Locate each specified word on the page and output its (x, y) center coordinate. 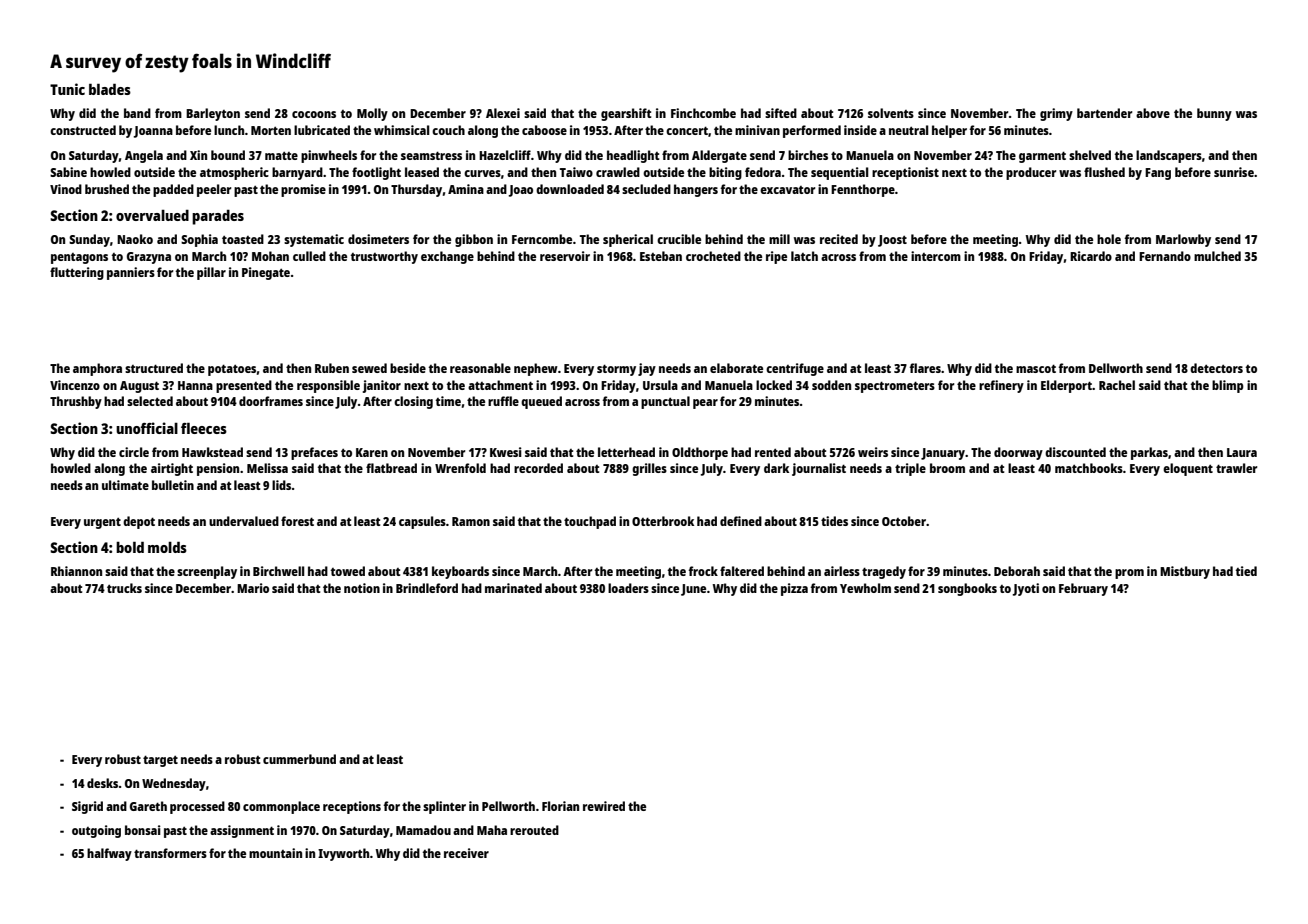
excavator (787, 190)
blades (110, 89)
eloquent (1188, 469)
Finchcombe (703, 113)
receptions (352, 807)
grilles (649, 469)
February (1083, 589)
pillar (211, 273)
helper (949, 131)
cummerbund (299, 759)
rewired (604, 806)
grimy (1056, 114)
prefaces (314, 453)
